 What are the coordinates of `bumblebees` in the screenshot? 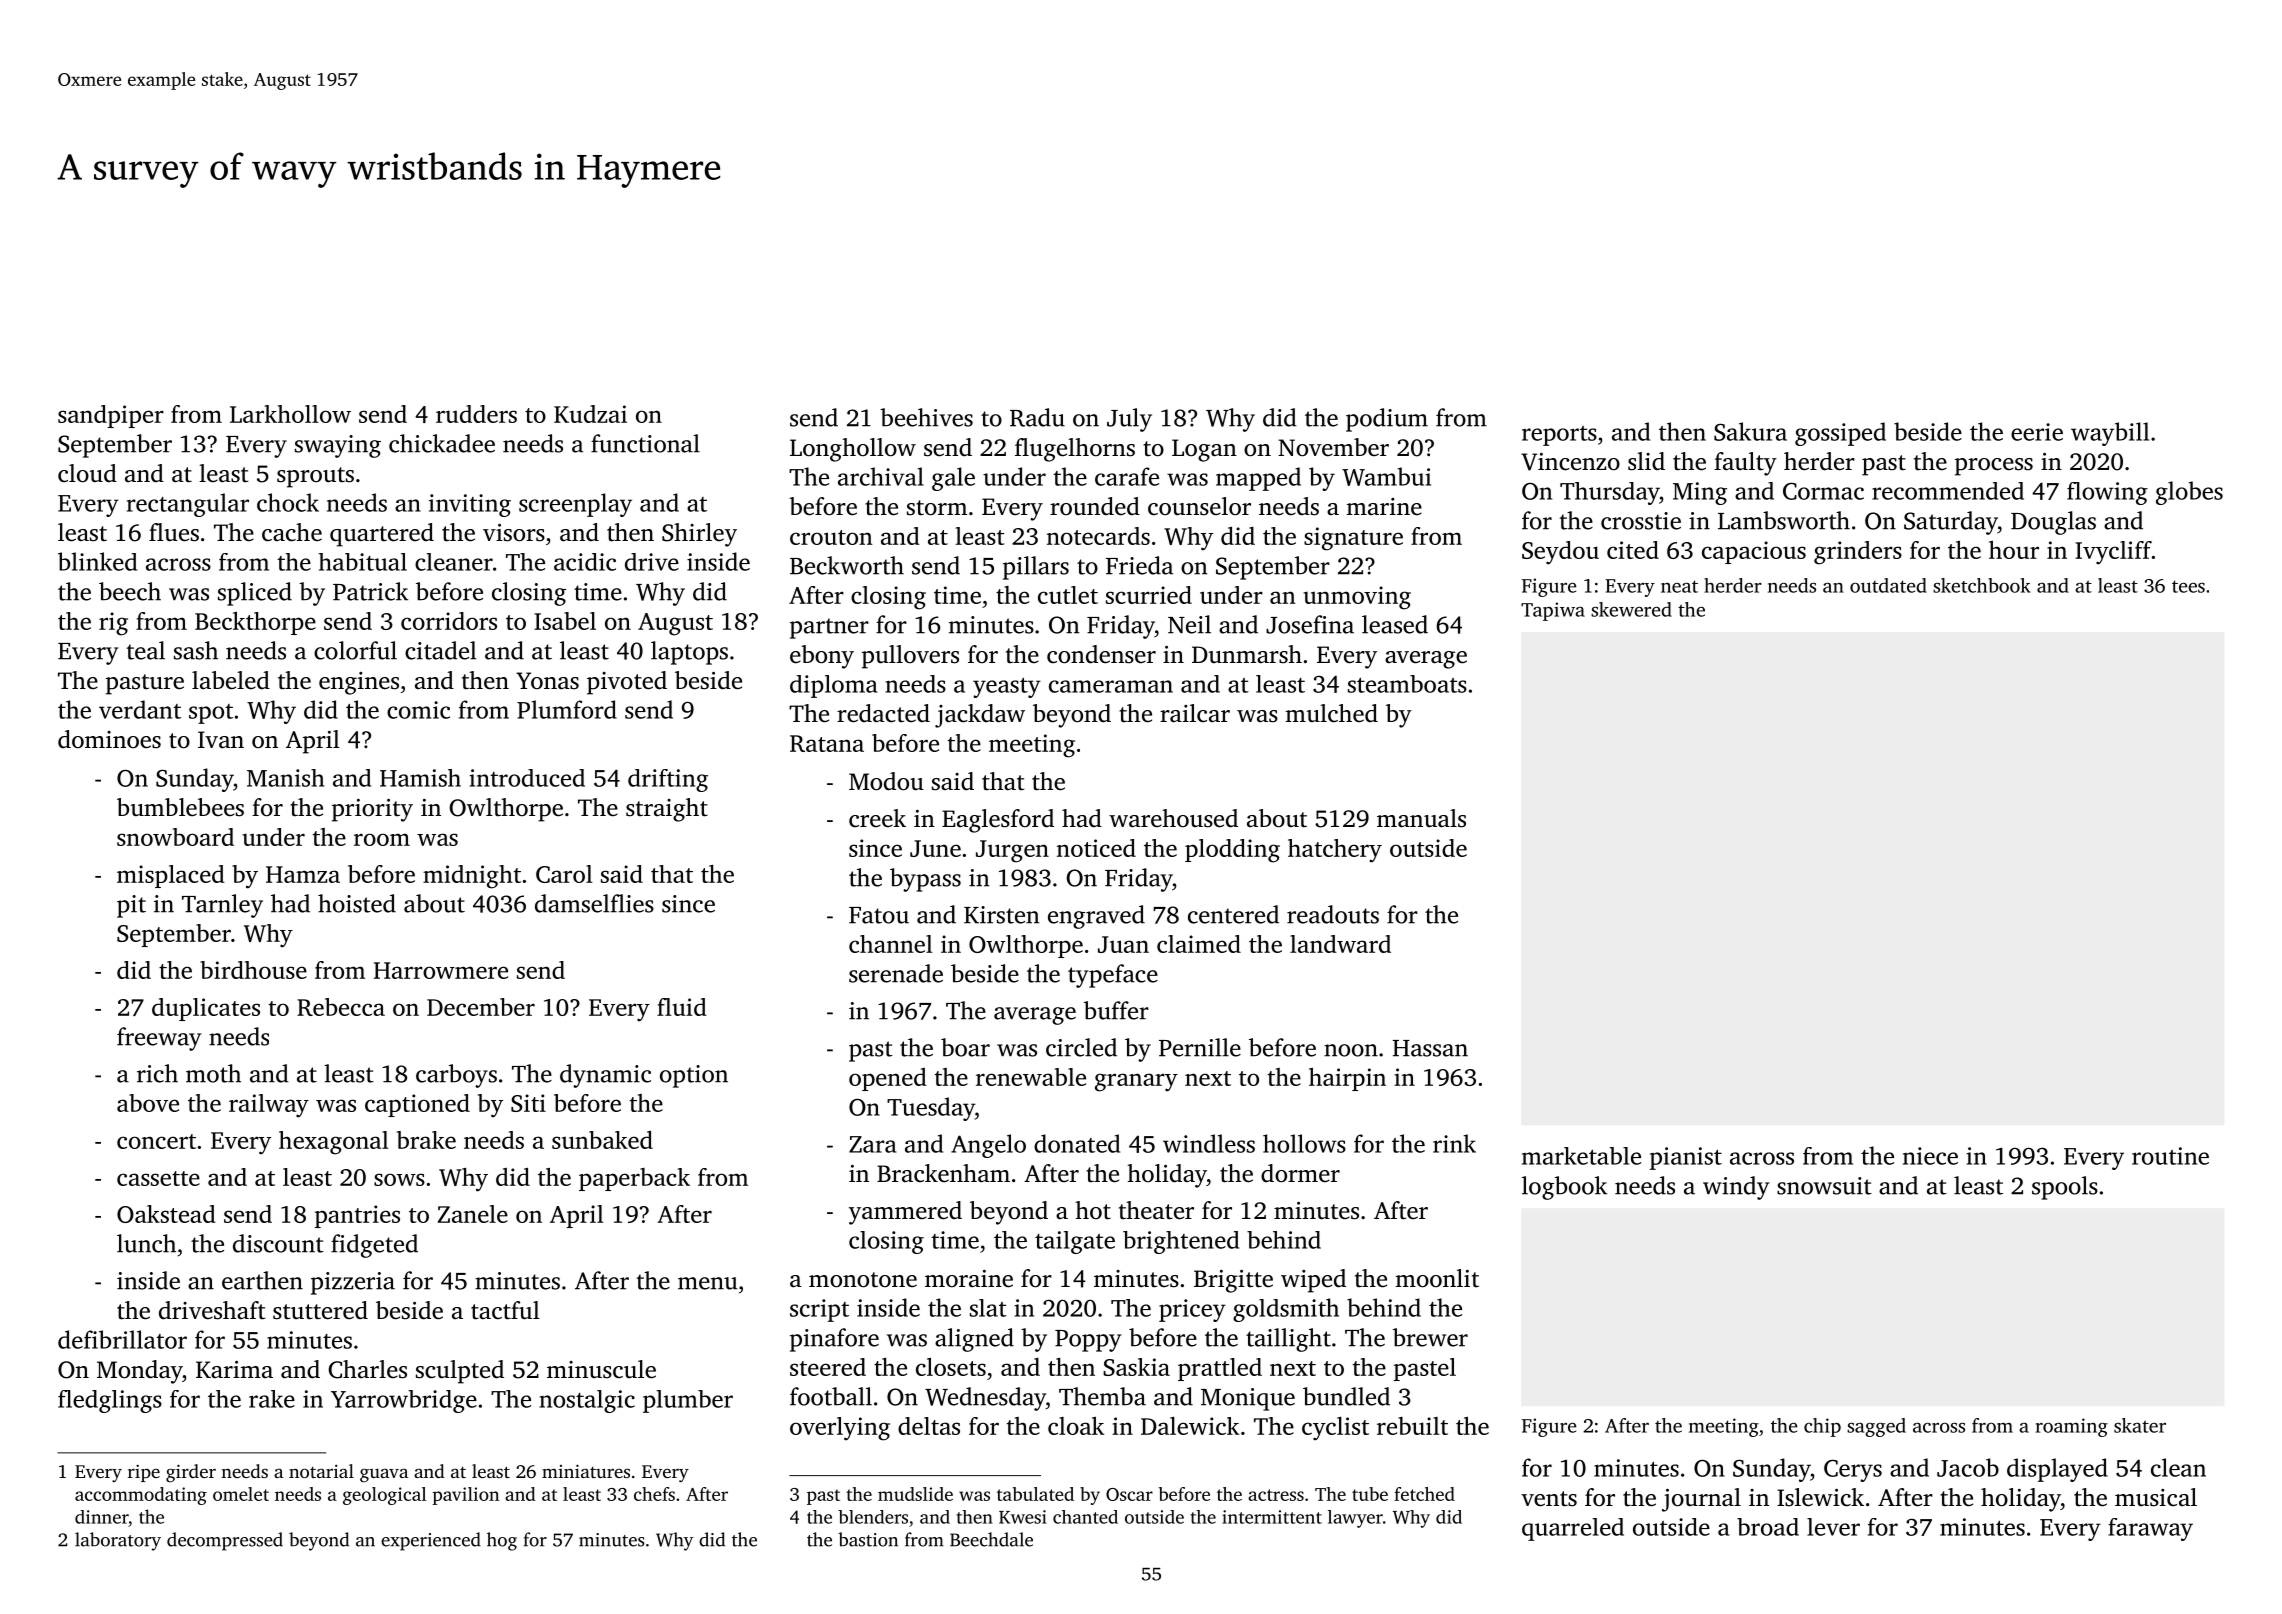 It's located at (180, 807).
